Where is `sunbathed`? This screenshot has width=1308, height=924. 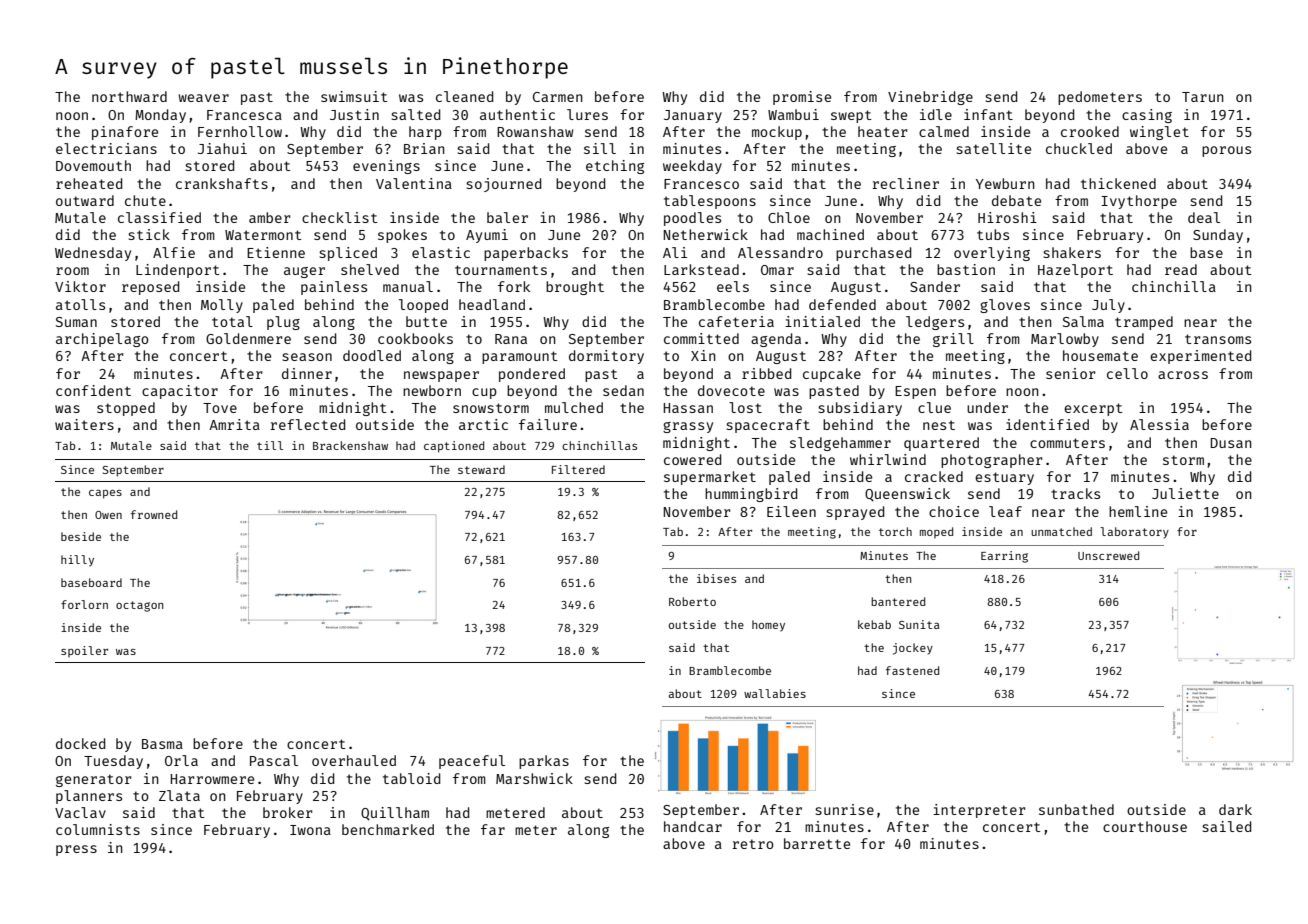 sunbathed is located at coordinates (1076, 809).
